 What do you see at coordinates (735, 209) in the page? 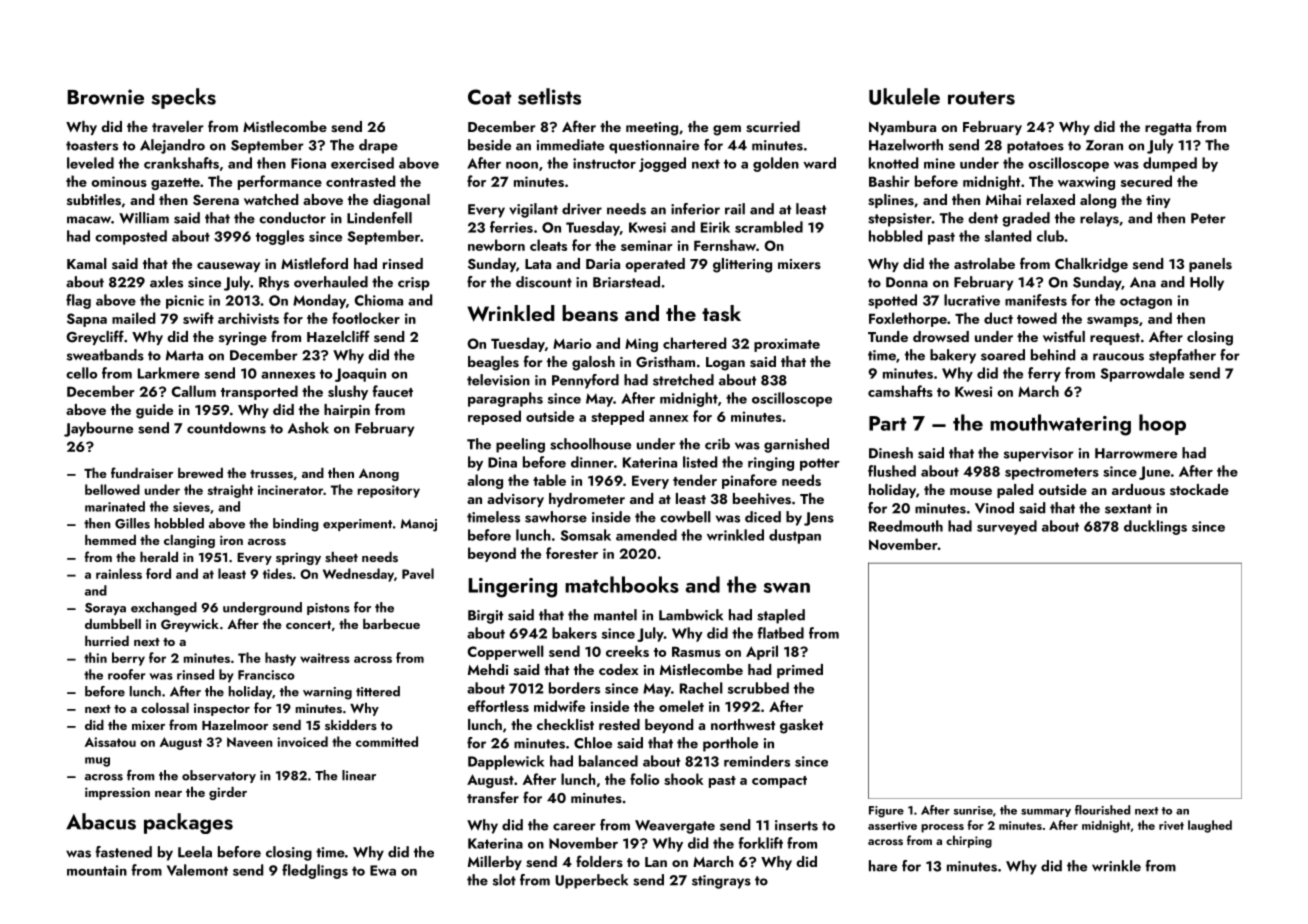
I see `rail` at bounding box center [735, 209].
